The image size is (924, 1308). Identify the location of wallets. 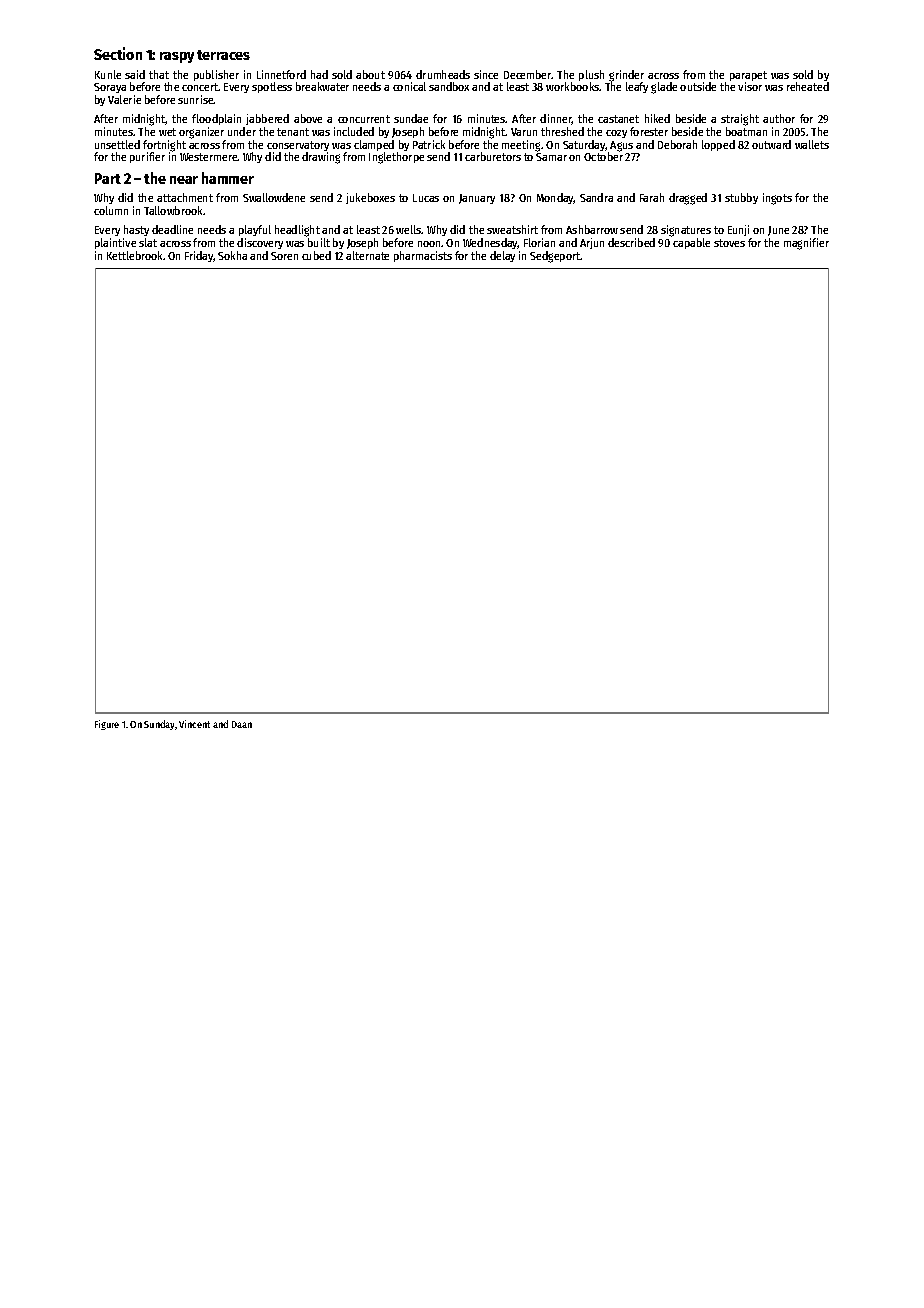
(812, 144).
